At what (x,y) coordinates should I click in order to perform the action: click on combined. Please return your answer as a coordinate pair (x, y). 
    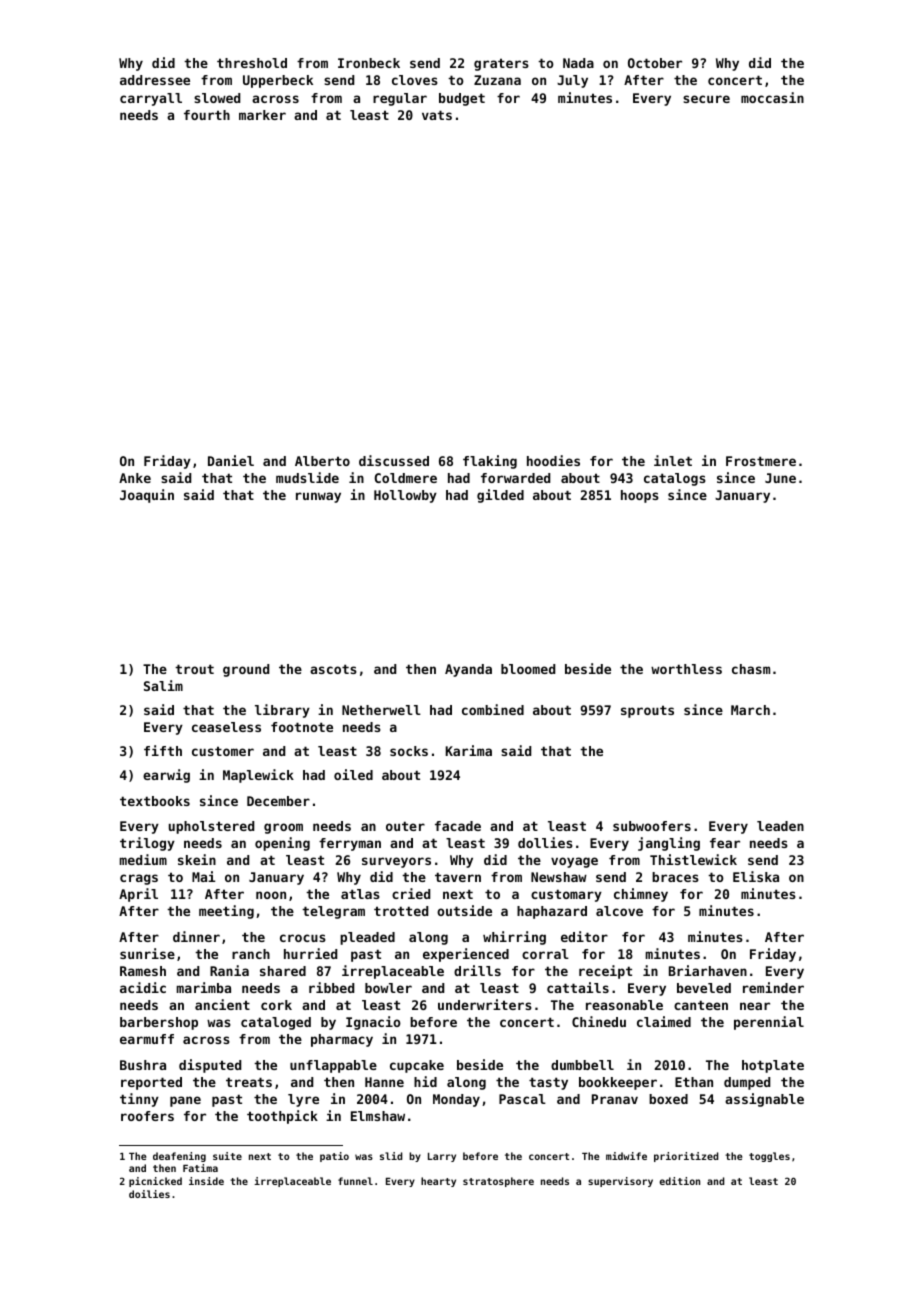
    Looking at the image, I should click on (493, 709).
